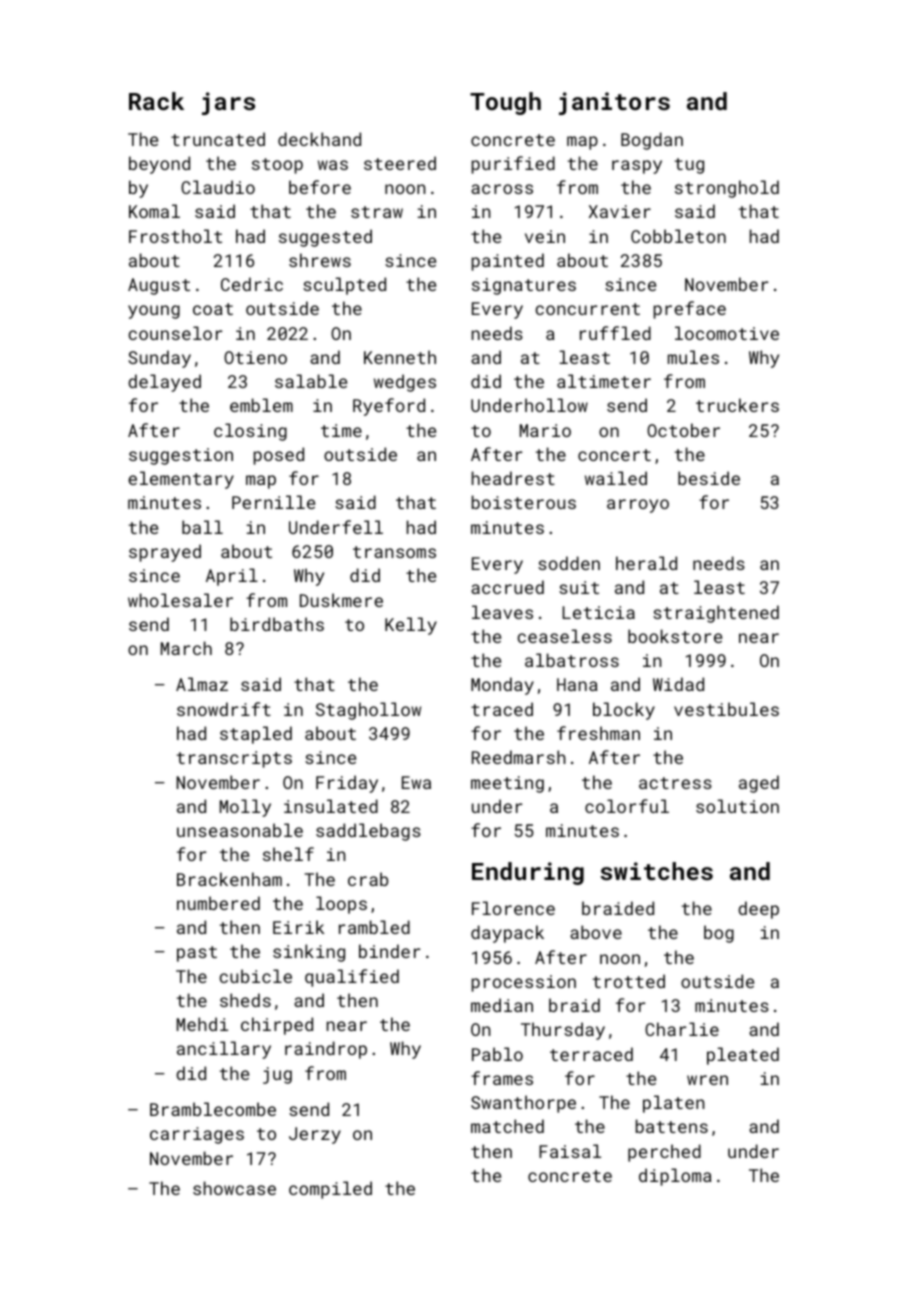 The height and width of the screenshot is (1316, 908). Describe the element at coordinates (405, 383) in the screenshot. I see `wedges` at that location.
